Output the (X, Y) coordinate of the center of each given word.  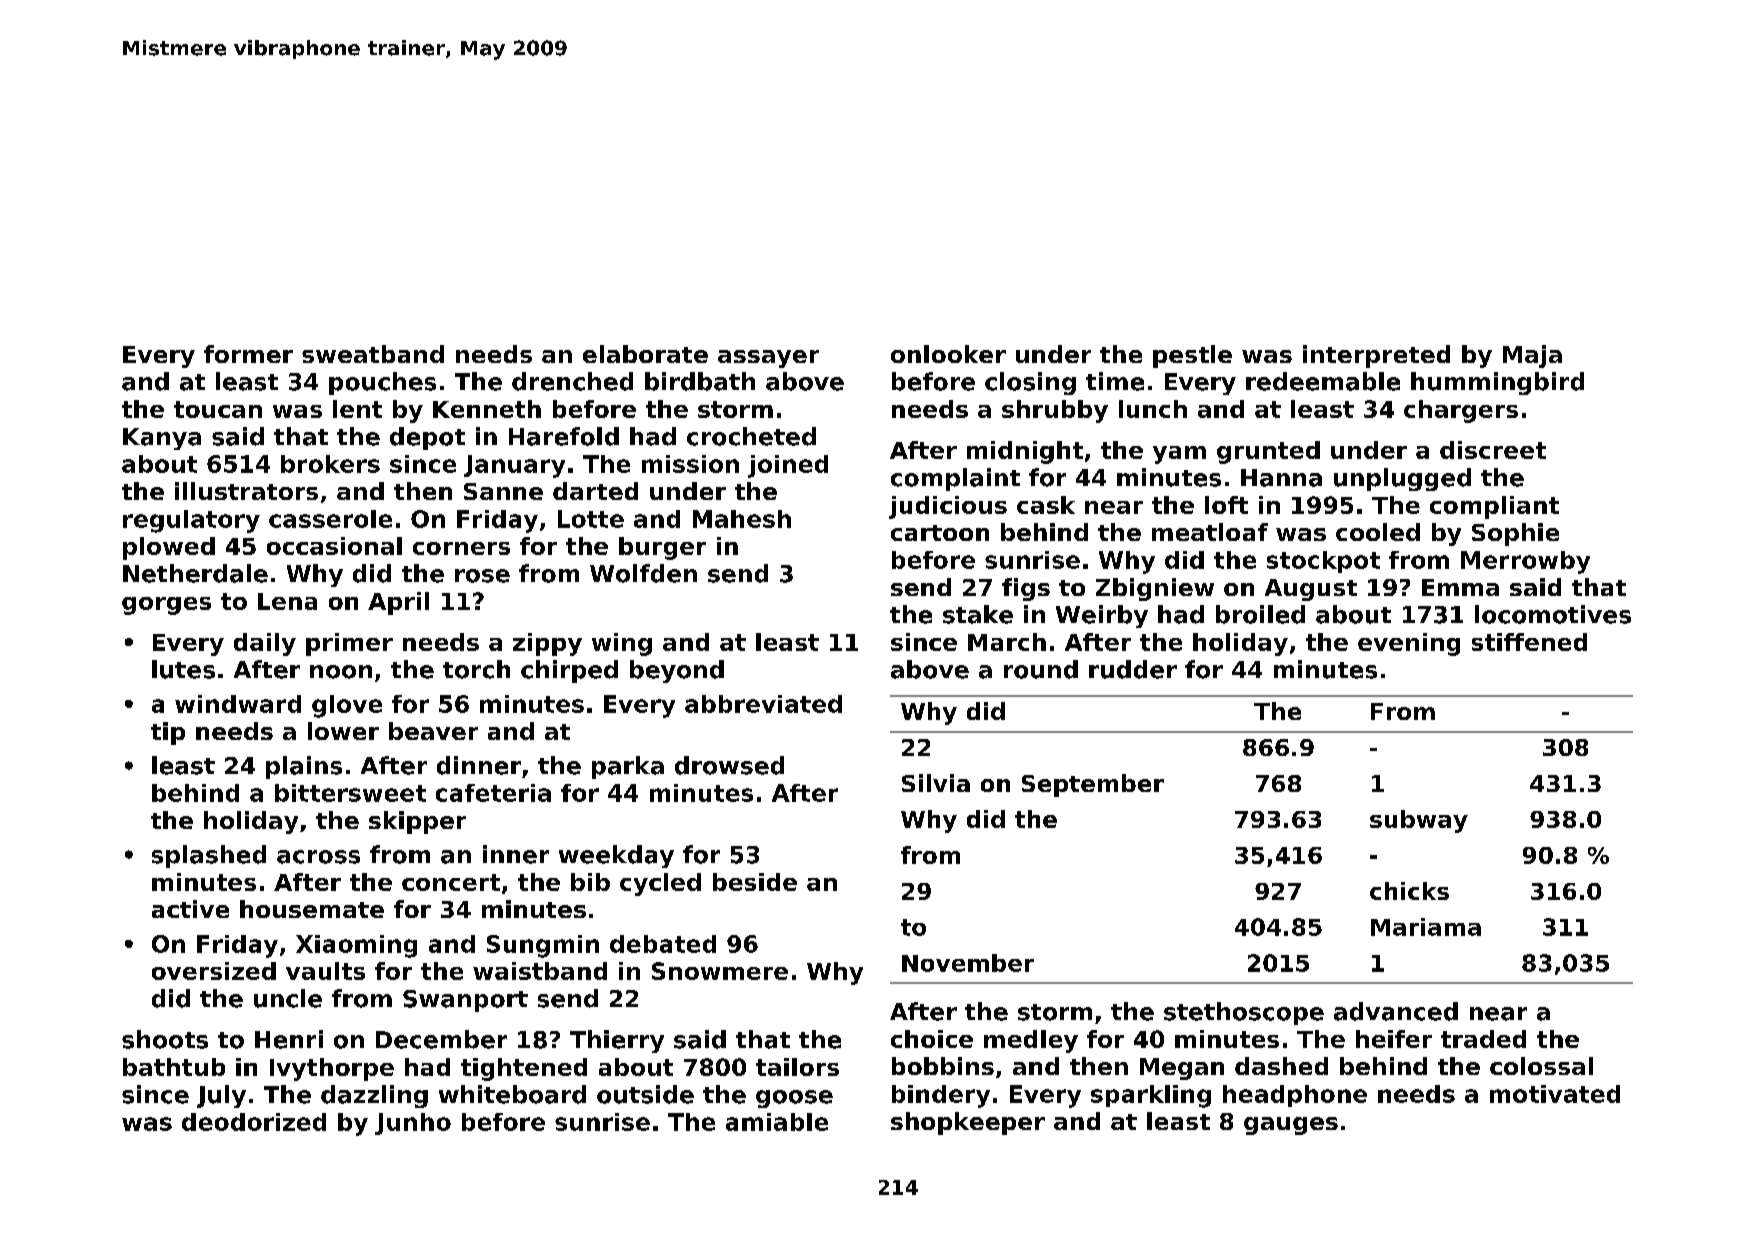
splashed (209, 856)
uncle (288, 998)
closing (1030, 383)
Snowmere (720, 971)
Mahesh (742, 519)
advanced (1396, 1011)
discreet (1493, 450)
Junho (413, 1124)
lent (357, 409)
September (1093, 785)
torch (476, 669)
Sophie (1515, 534)
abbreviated (763, 704)
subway (1419, 821)
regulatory (191, 521)
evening (1409, 644)
